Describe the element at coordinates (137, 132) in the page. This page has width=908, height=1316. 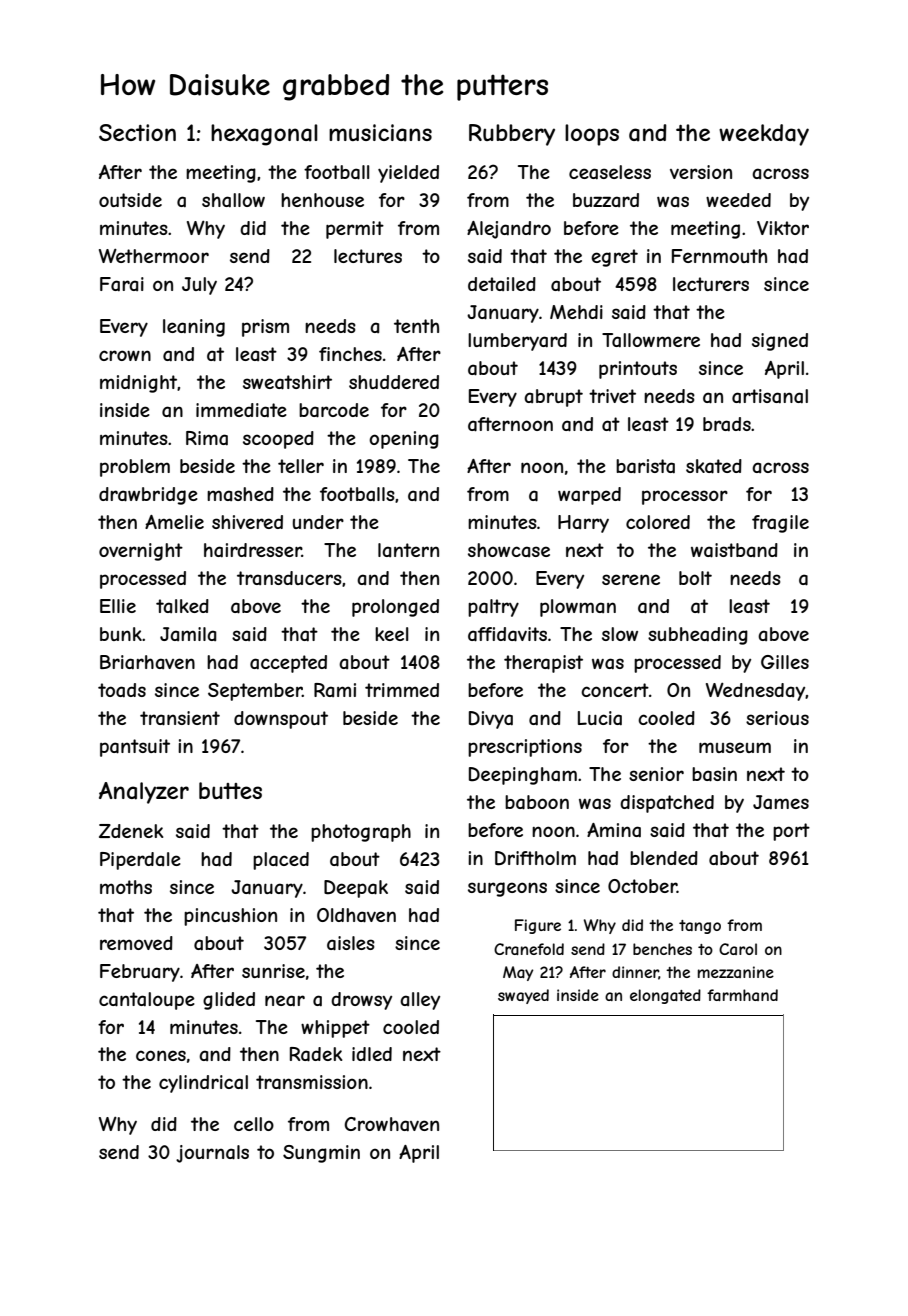
I see `Section` at that location.
